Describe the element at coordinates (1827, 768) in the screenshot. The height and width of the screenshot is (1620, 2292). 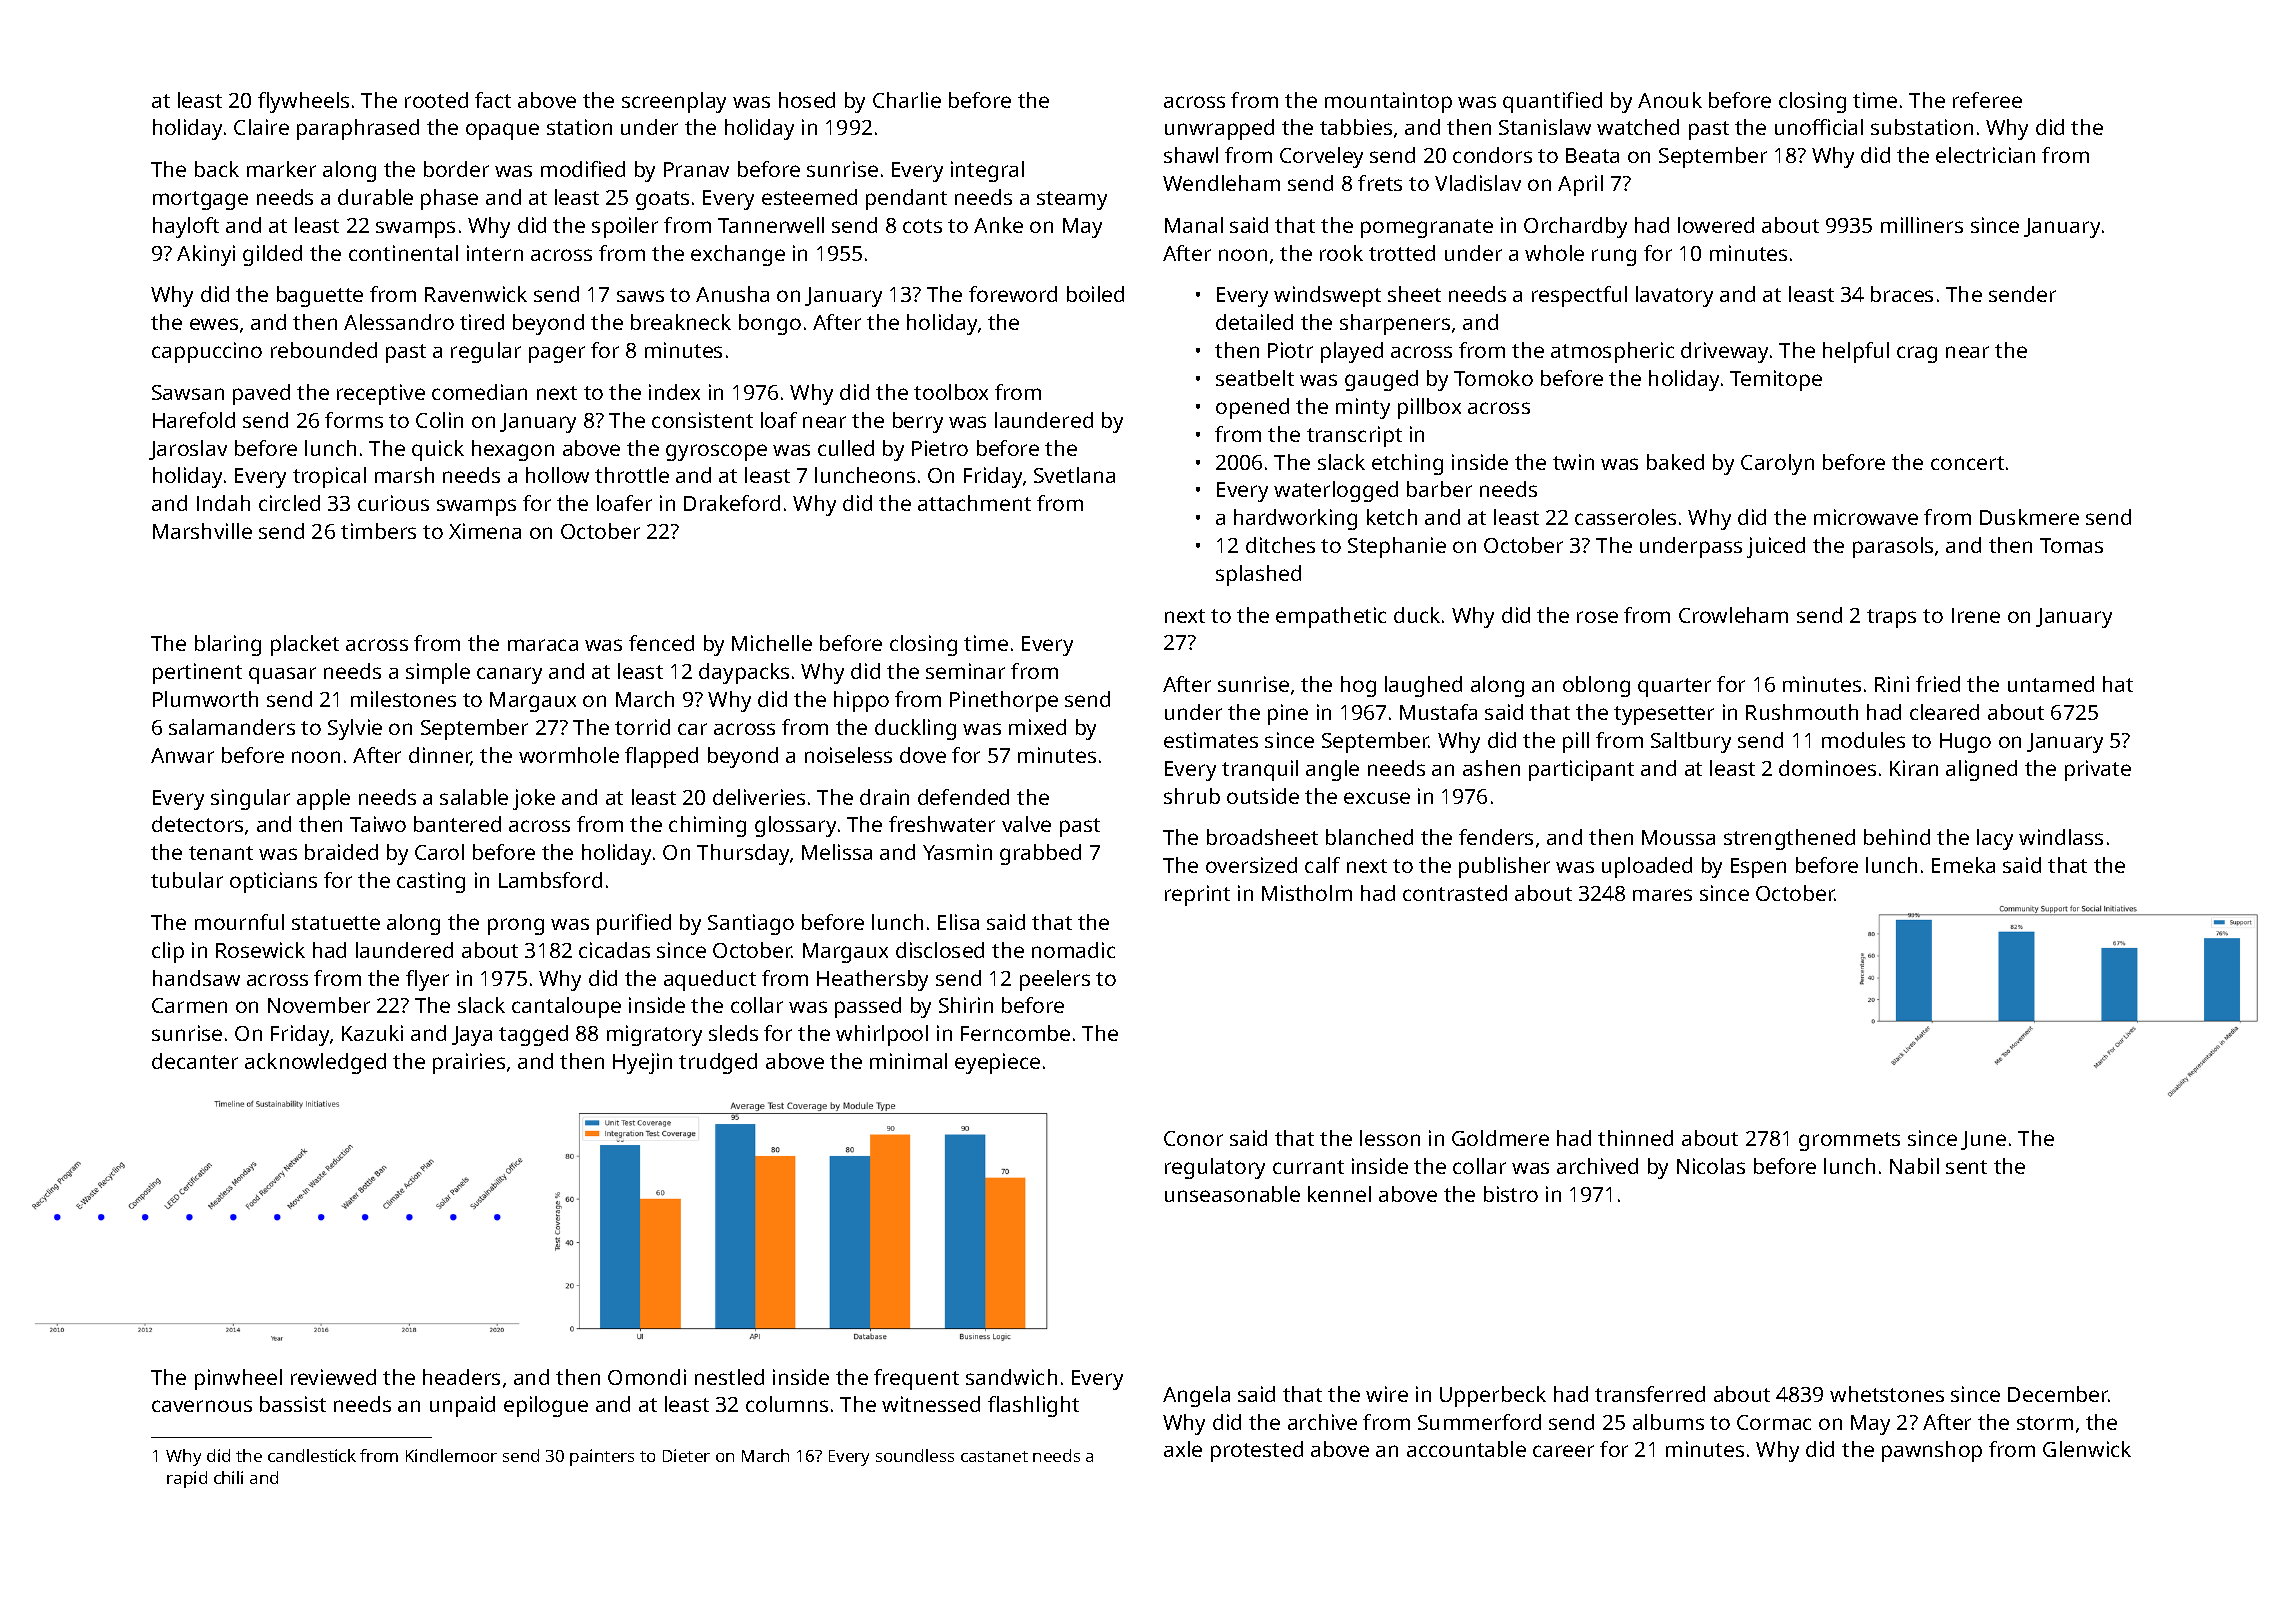
I see `dominoes` at that location.
